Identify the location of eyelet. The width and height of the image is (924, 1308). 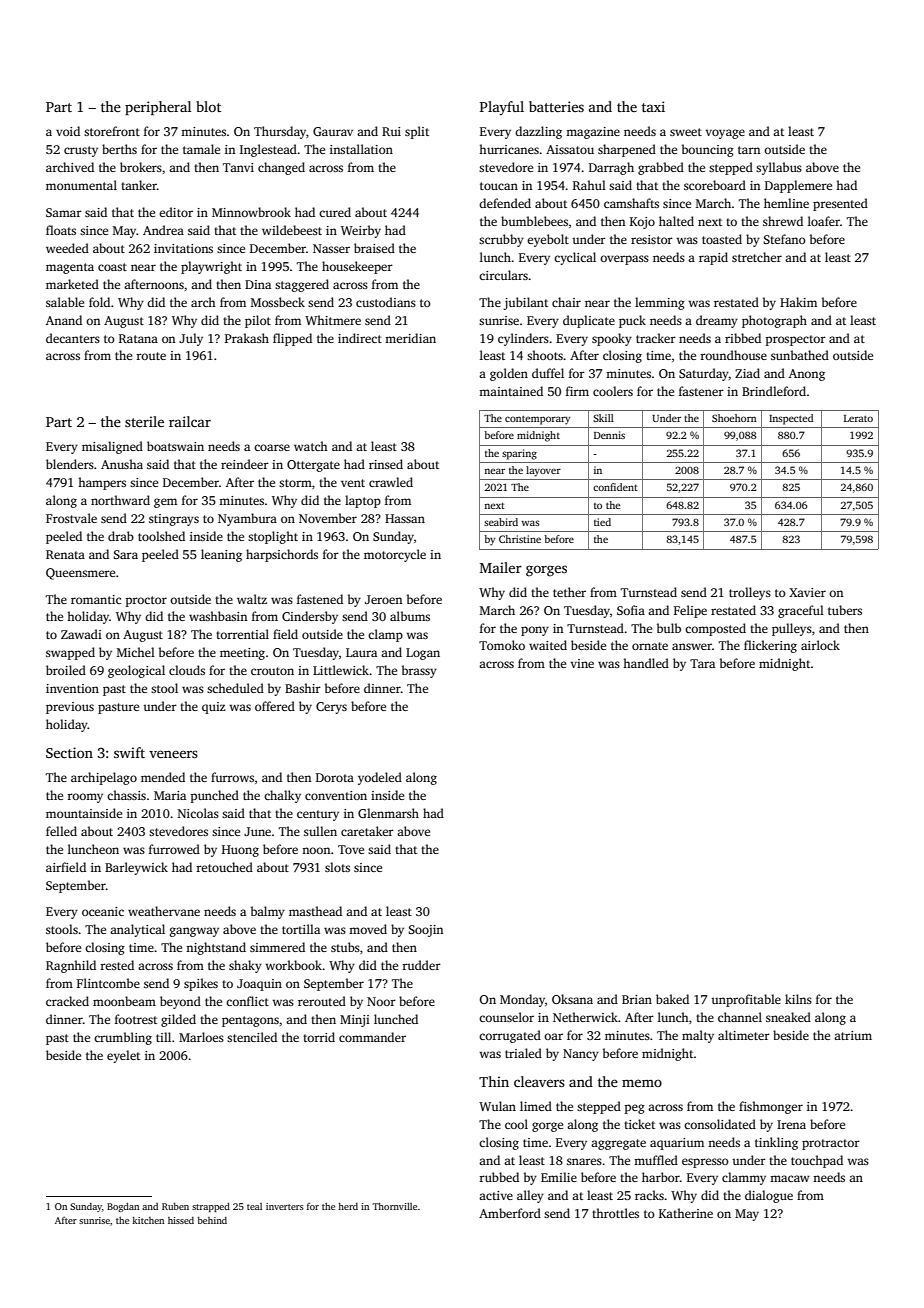
(123, 1056).
